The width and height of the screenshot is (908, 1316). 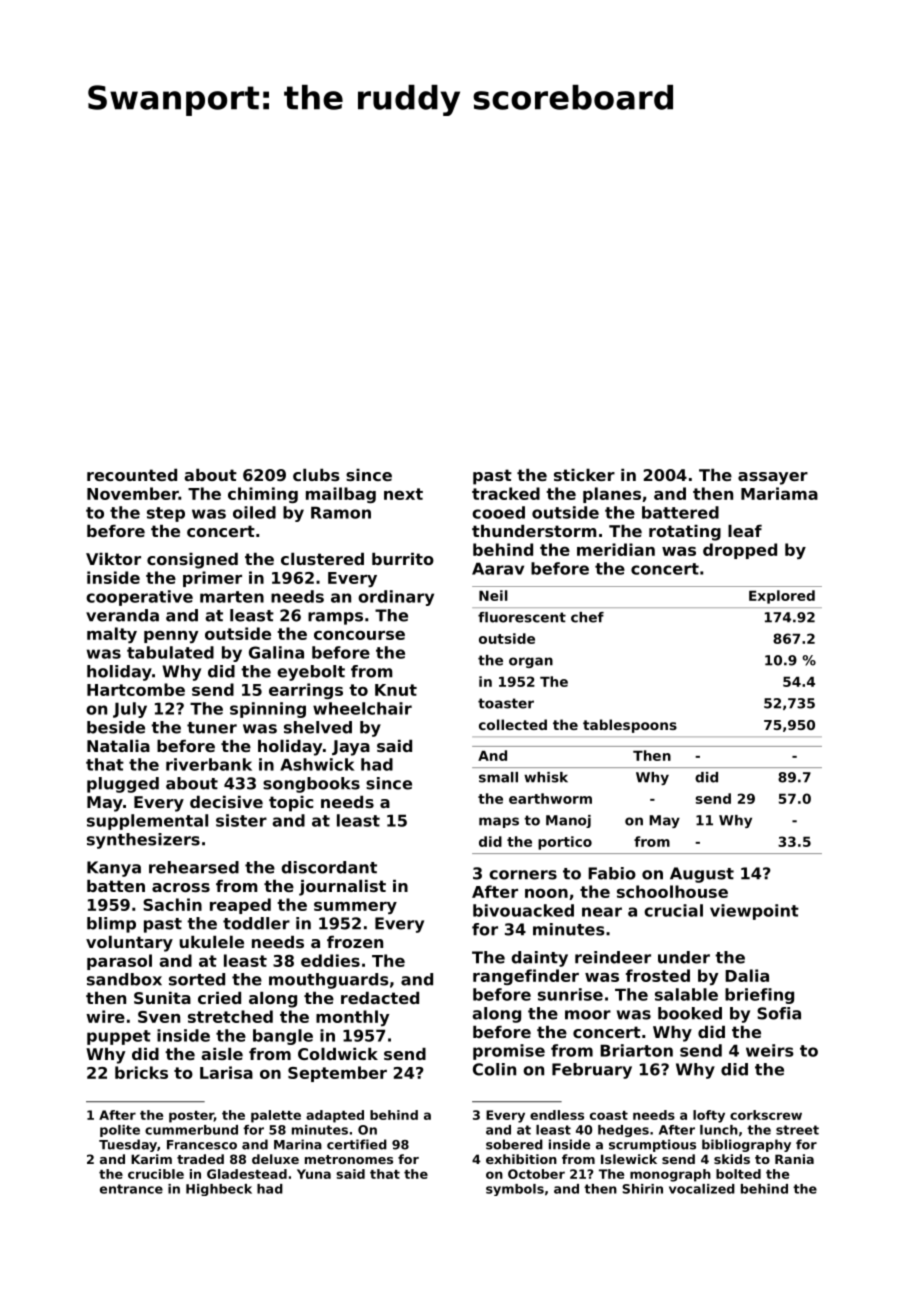 I want to click on sticker, so click(x=584, y=475).
